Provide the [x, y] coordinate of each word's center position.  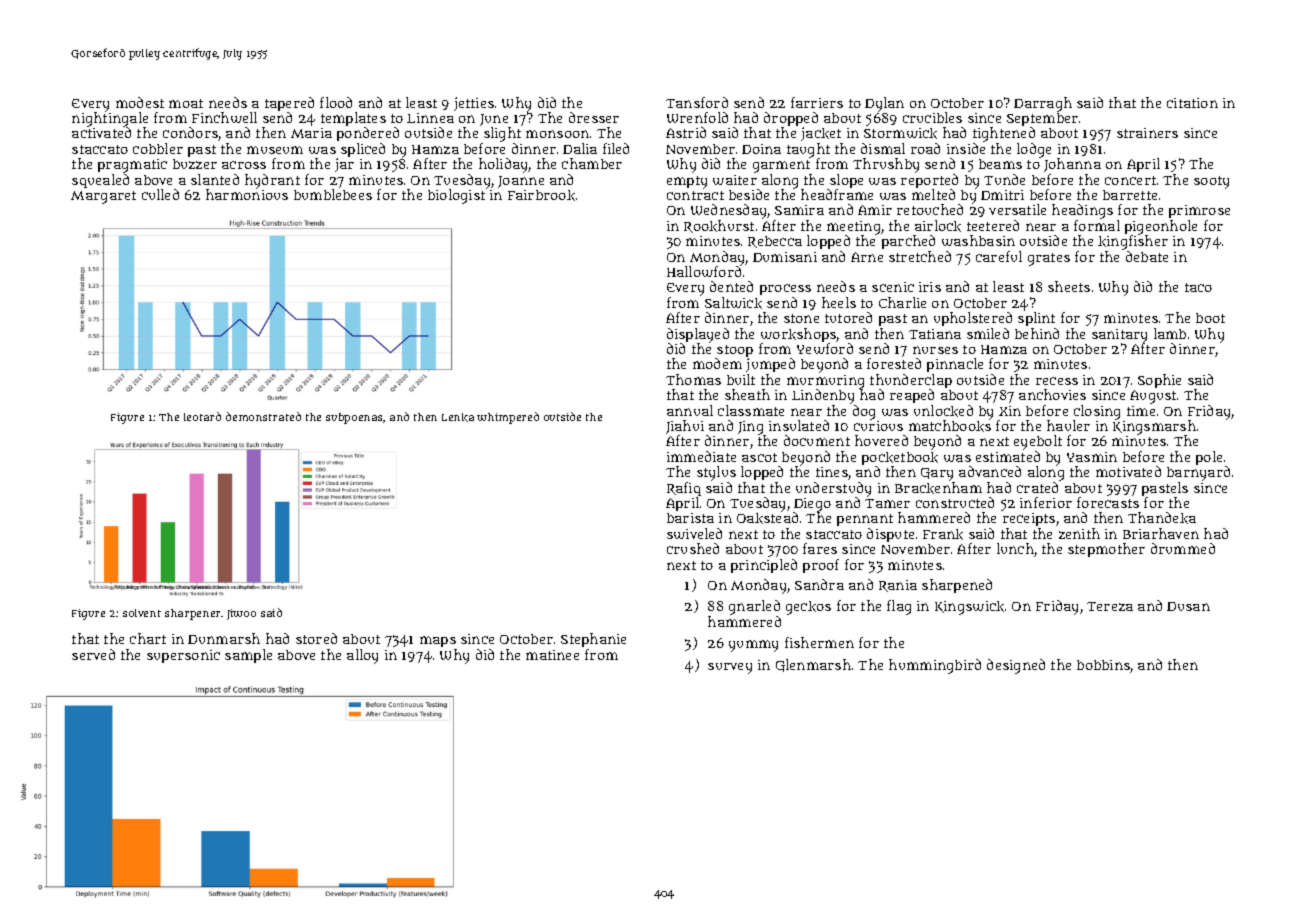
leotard [202, 416]
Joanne [521, 182]
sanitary [1119, 336]
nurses [935, 350]
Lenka [458, 417]
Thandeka [1162, 518]
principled [764, 566]
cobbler [158, 148]
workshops [799, 335]
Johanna [1072, 165]
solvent [142, 613]
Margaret [103, 197]
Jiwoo [241, 614]
